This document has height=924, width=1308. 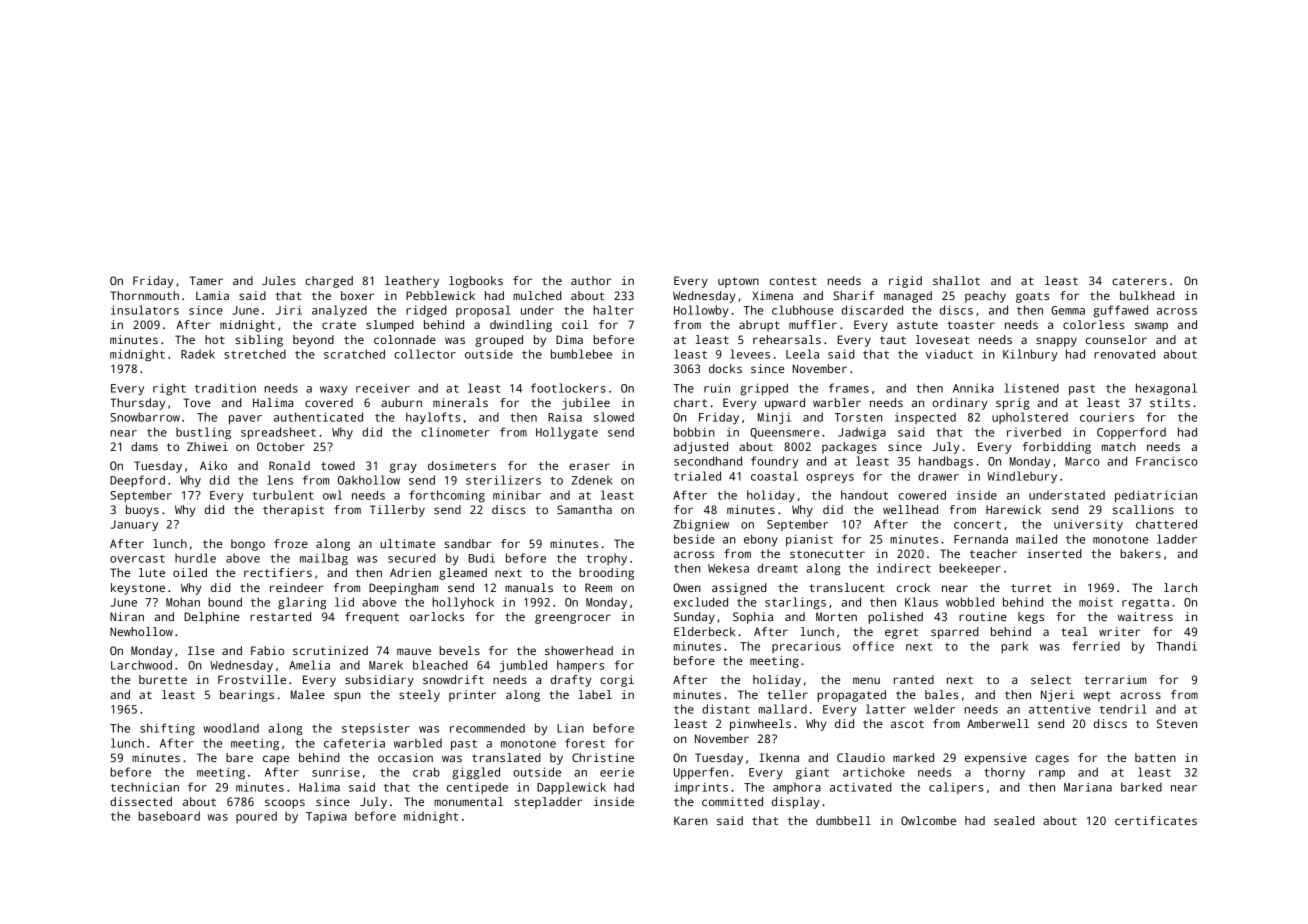 I want to click on bare, so click(x=239, y=757).
